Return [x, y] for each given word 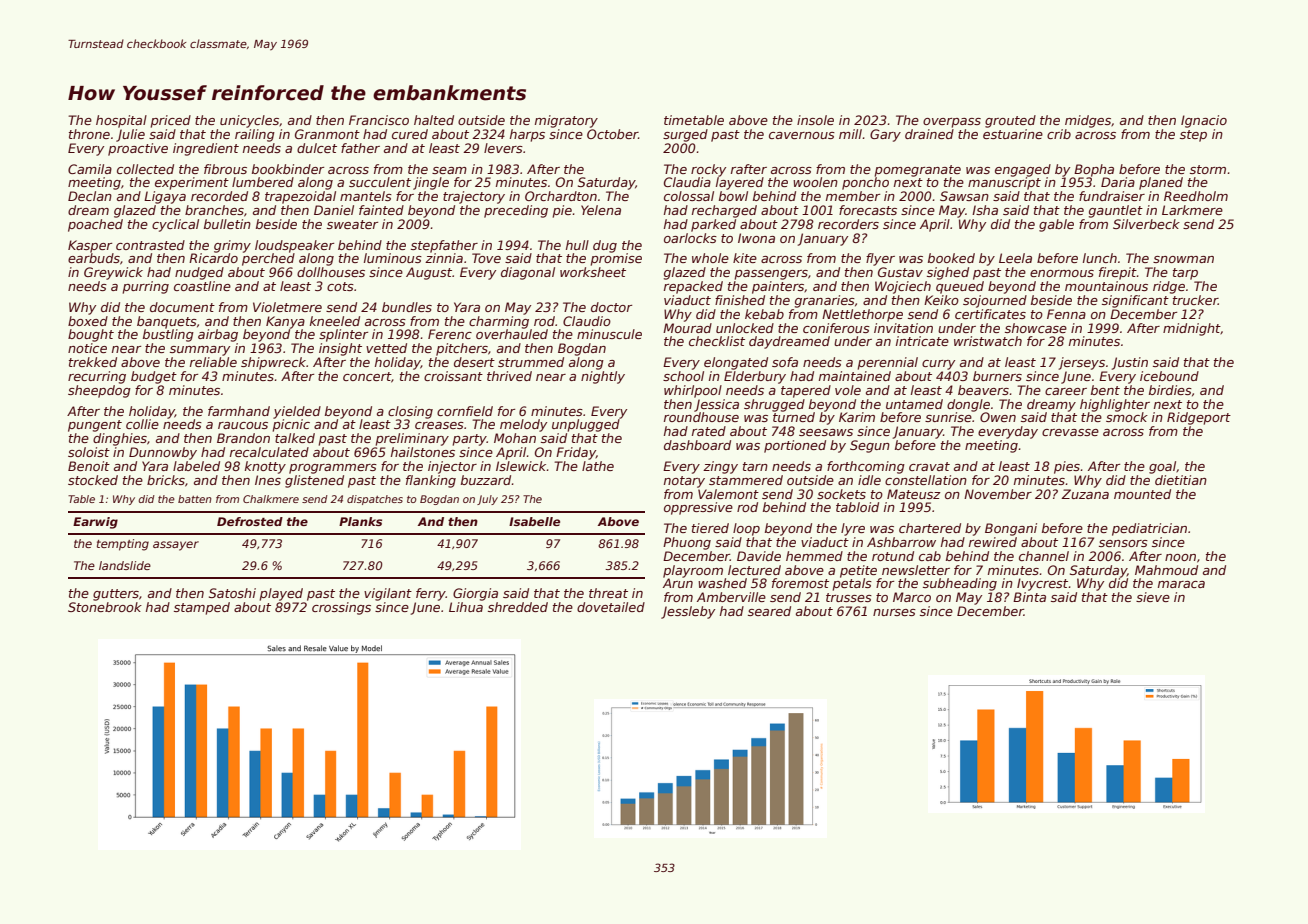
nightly [603, 377]
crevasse [1070, 432]
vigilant [388, 594]
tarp [1185, 274]
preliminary [412, 439]
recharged [724, 211]
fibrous [225, 169]
